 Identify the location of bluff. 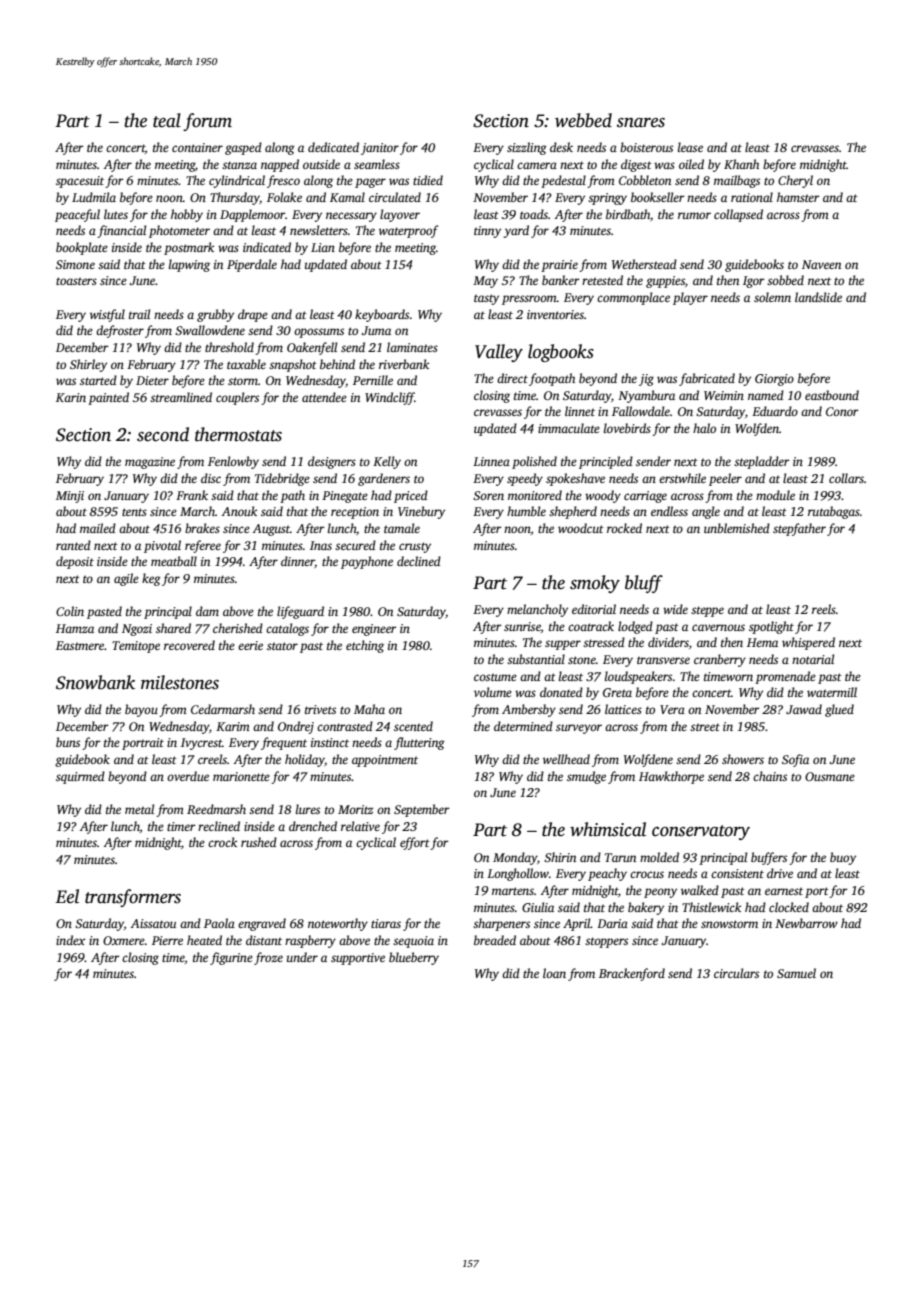
(644, 584).
